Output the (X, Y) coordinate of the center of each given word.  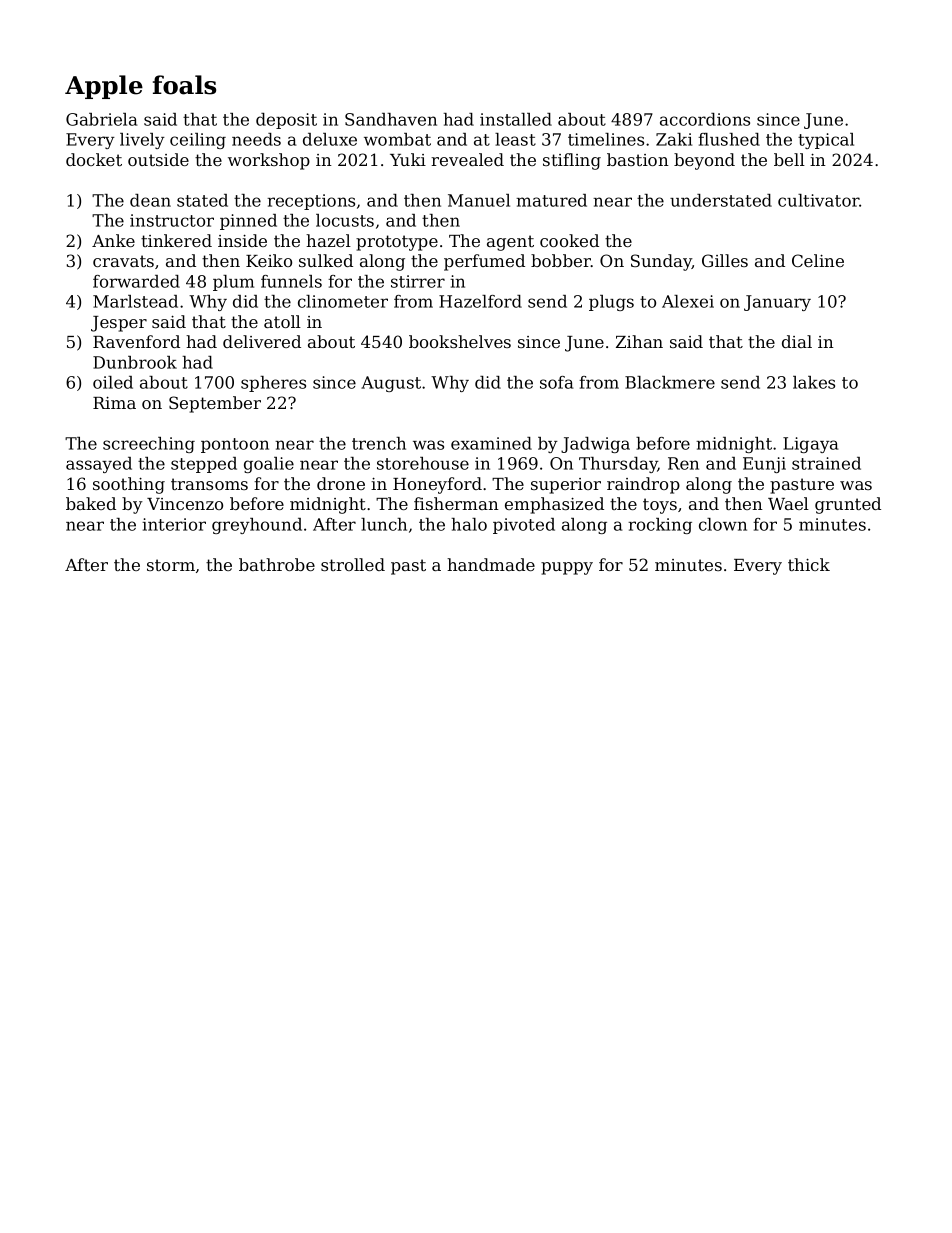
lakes (814, 382)
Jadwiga (595, 445)
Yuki (408, 159)
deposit (286, 121)
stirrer (418, 281)
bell (789, 159)
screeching (149, 445)
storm (171, 565)
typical (826, 141)
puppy (567, 568)
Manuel (479, 200)
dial (797, 341)
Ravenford (136, 341)
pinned (248, 222)
